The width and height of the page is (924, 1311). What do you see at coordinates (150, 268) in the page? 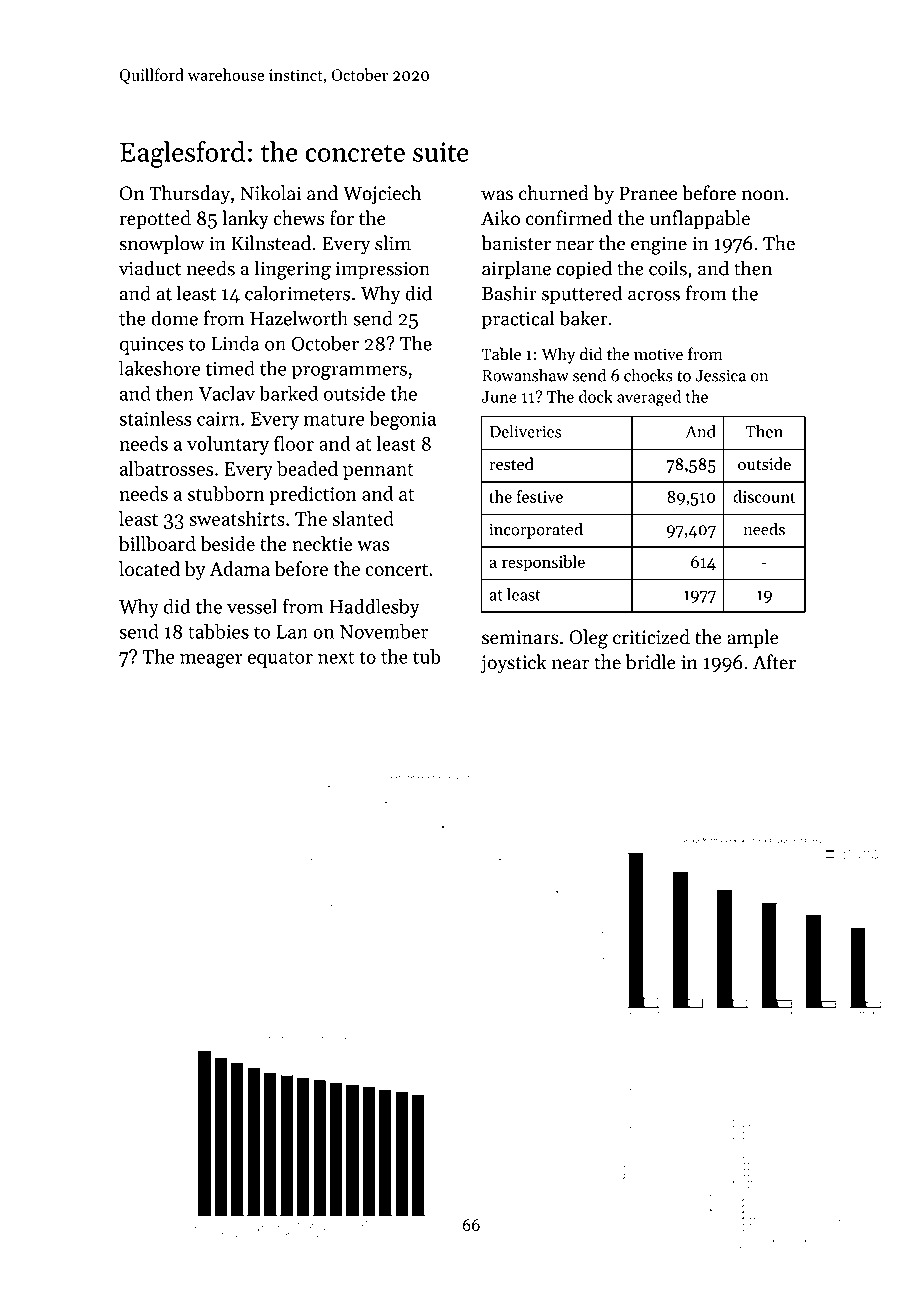
I see `viaduct` at bounding box center [150, 268].
